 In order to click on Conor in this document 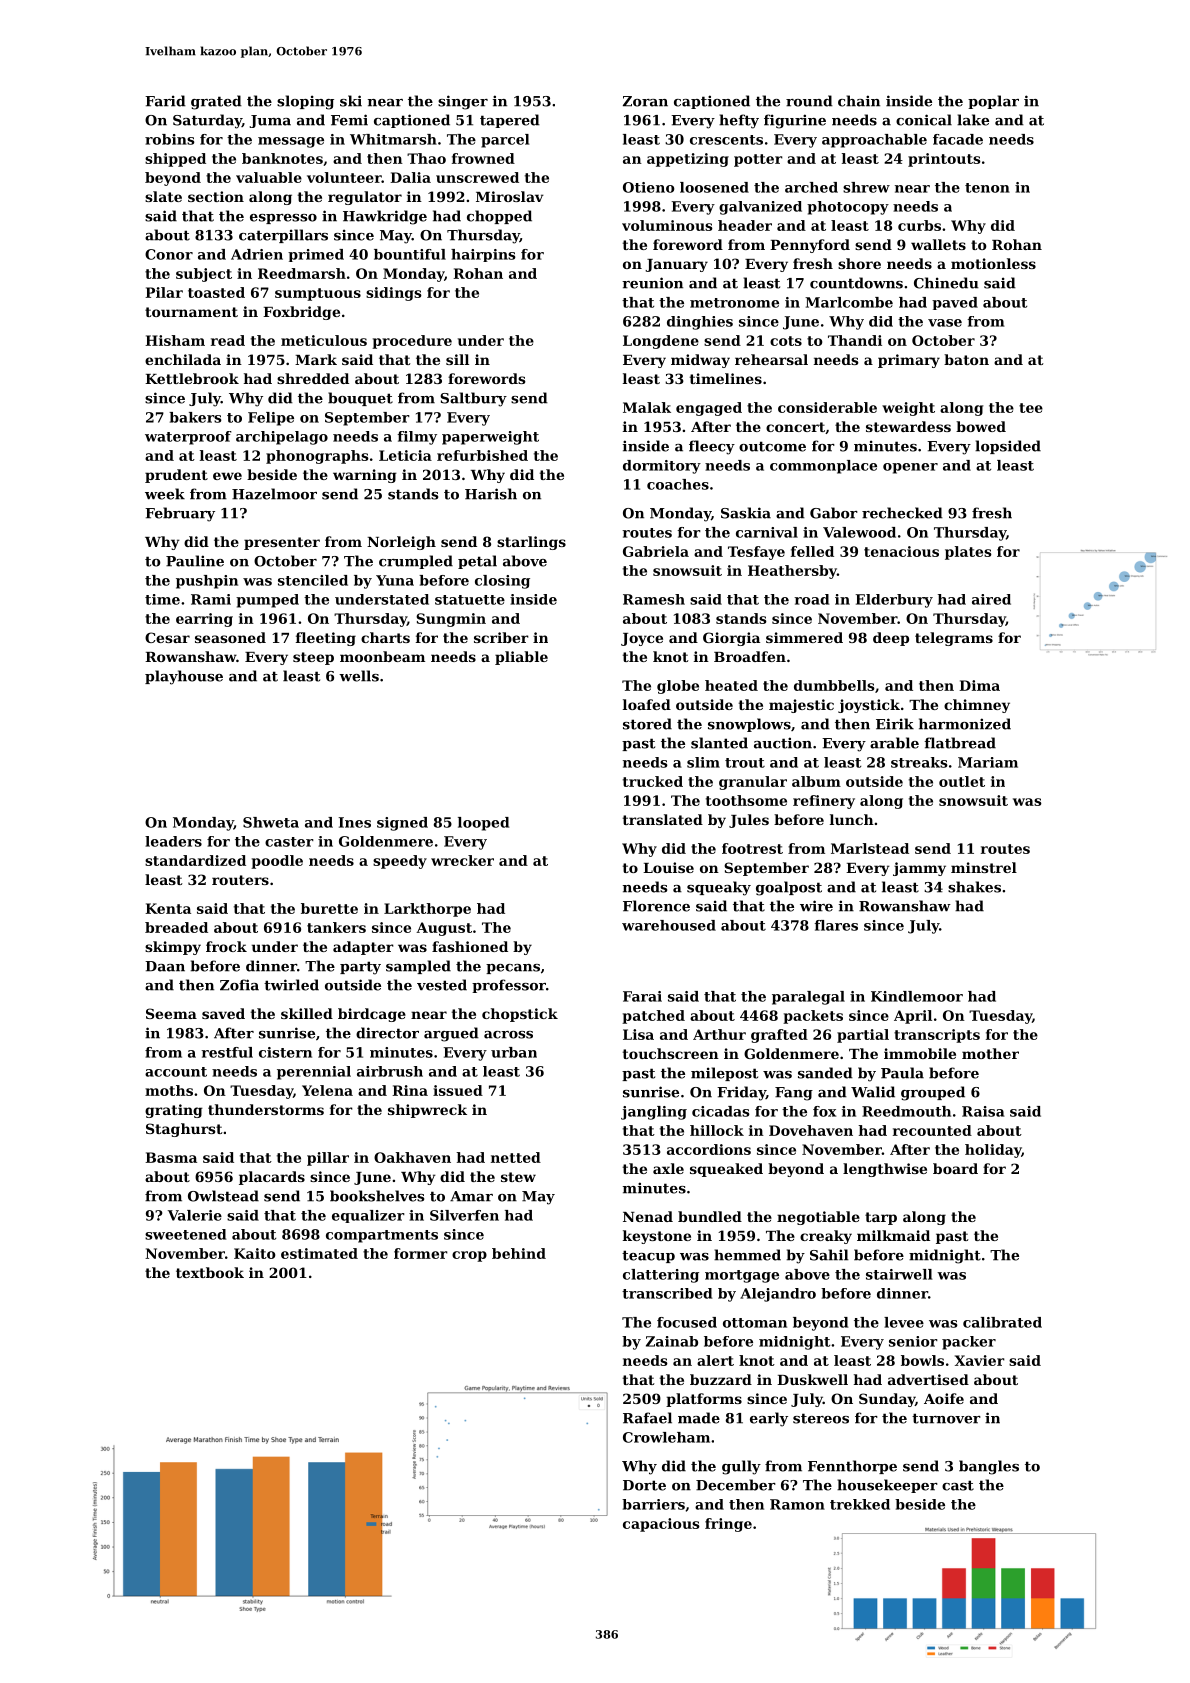, I will do `click(169, 254)`.
